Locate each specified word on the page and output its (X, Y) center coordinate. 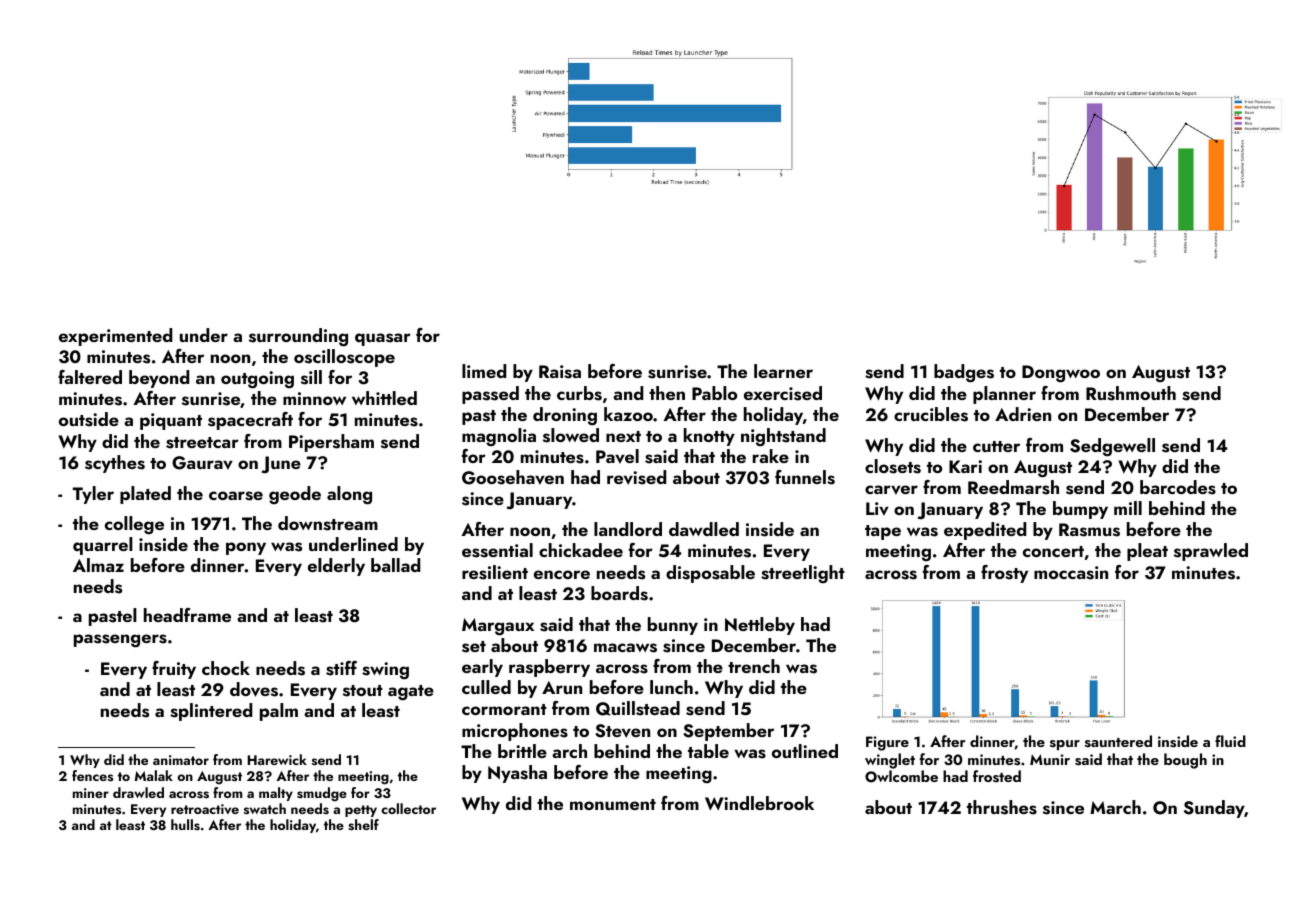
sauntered (1118, 741)
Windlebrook (759, 803)
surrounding (298, 337)
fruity (174, 670)
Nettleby (760, 626)
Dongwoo (1061, 374)
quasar (383, 339)
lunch (671, 687)
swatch (265, 808)
